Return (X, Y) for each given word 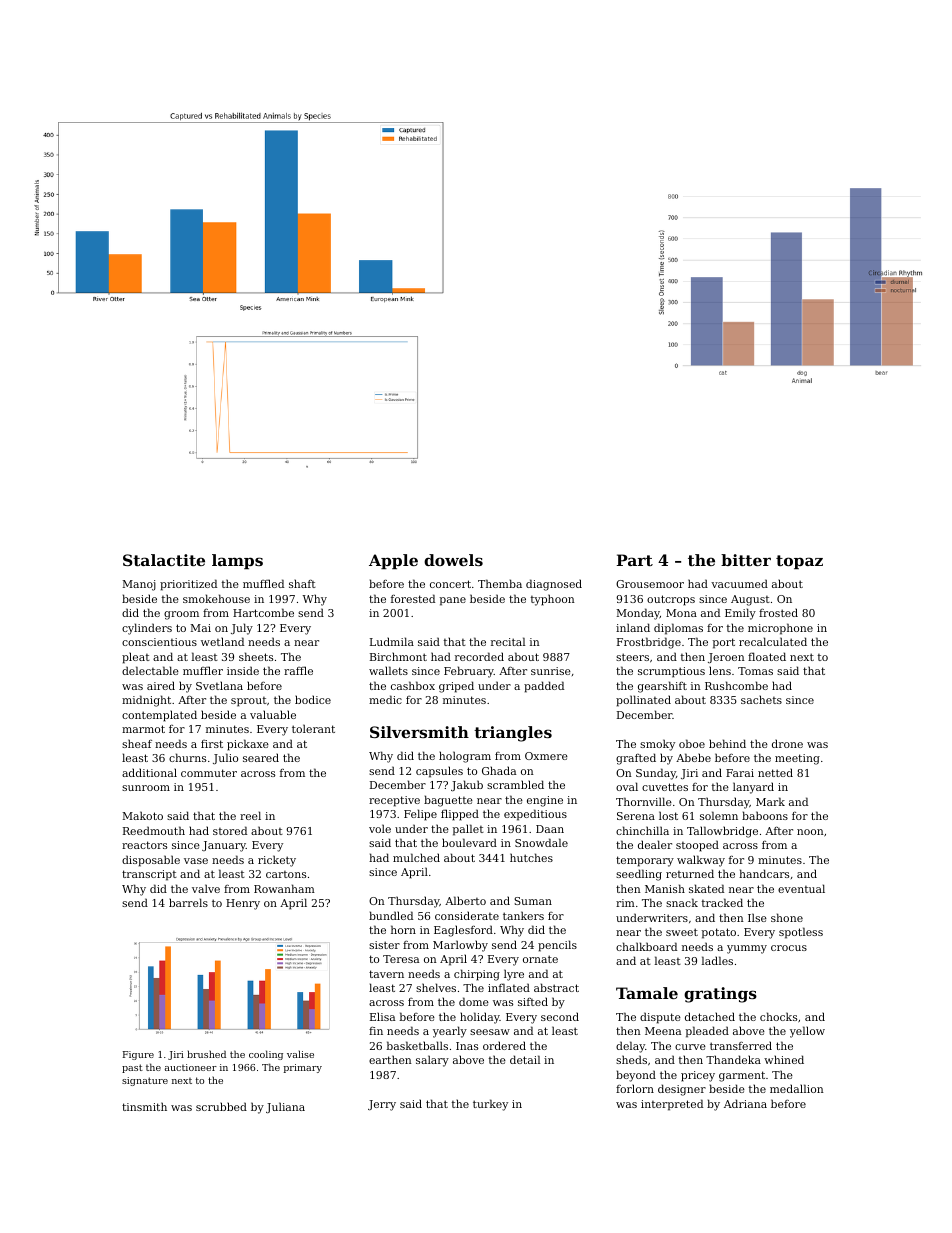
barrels (188, 902)
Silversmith (419, 732)
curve (690, 1047)
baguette (448, 801)
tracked (722, 902)
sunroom (146, 788)
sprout (249, 702)
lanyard (753, 788)
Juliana (285, 1107)
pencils (557, 946)
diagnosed (554, 585)
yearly (450, 1032)
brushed (206, 1054)
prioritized (188, 585)
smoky (657, 745)
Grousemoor (650, 584)
